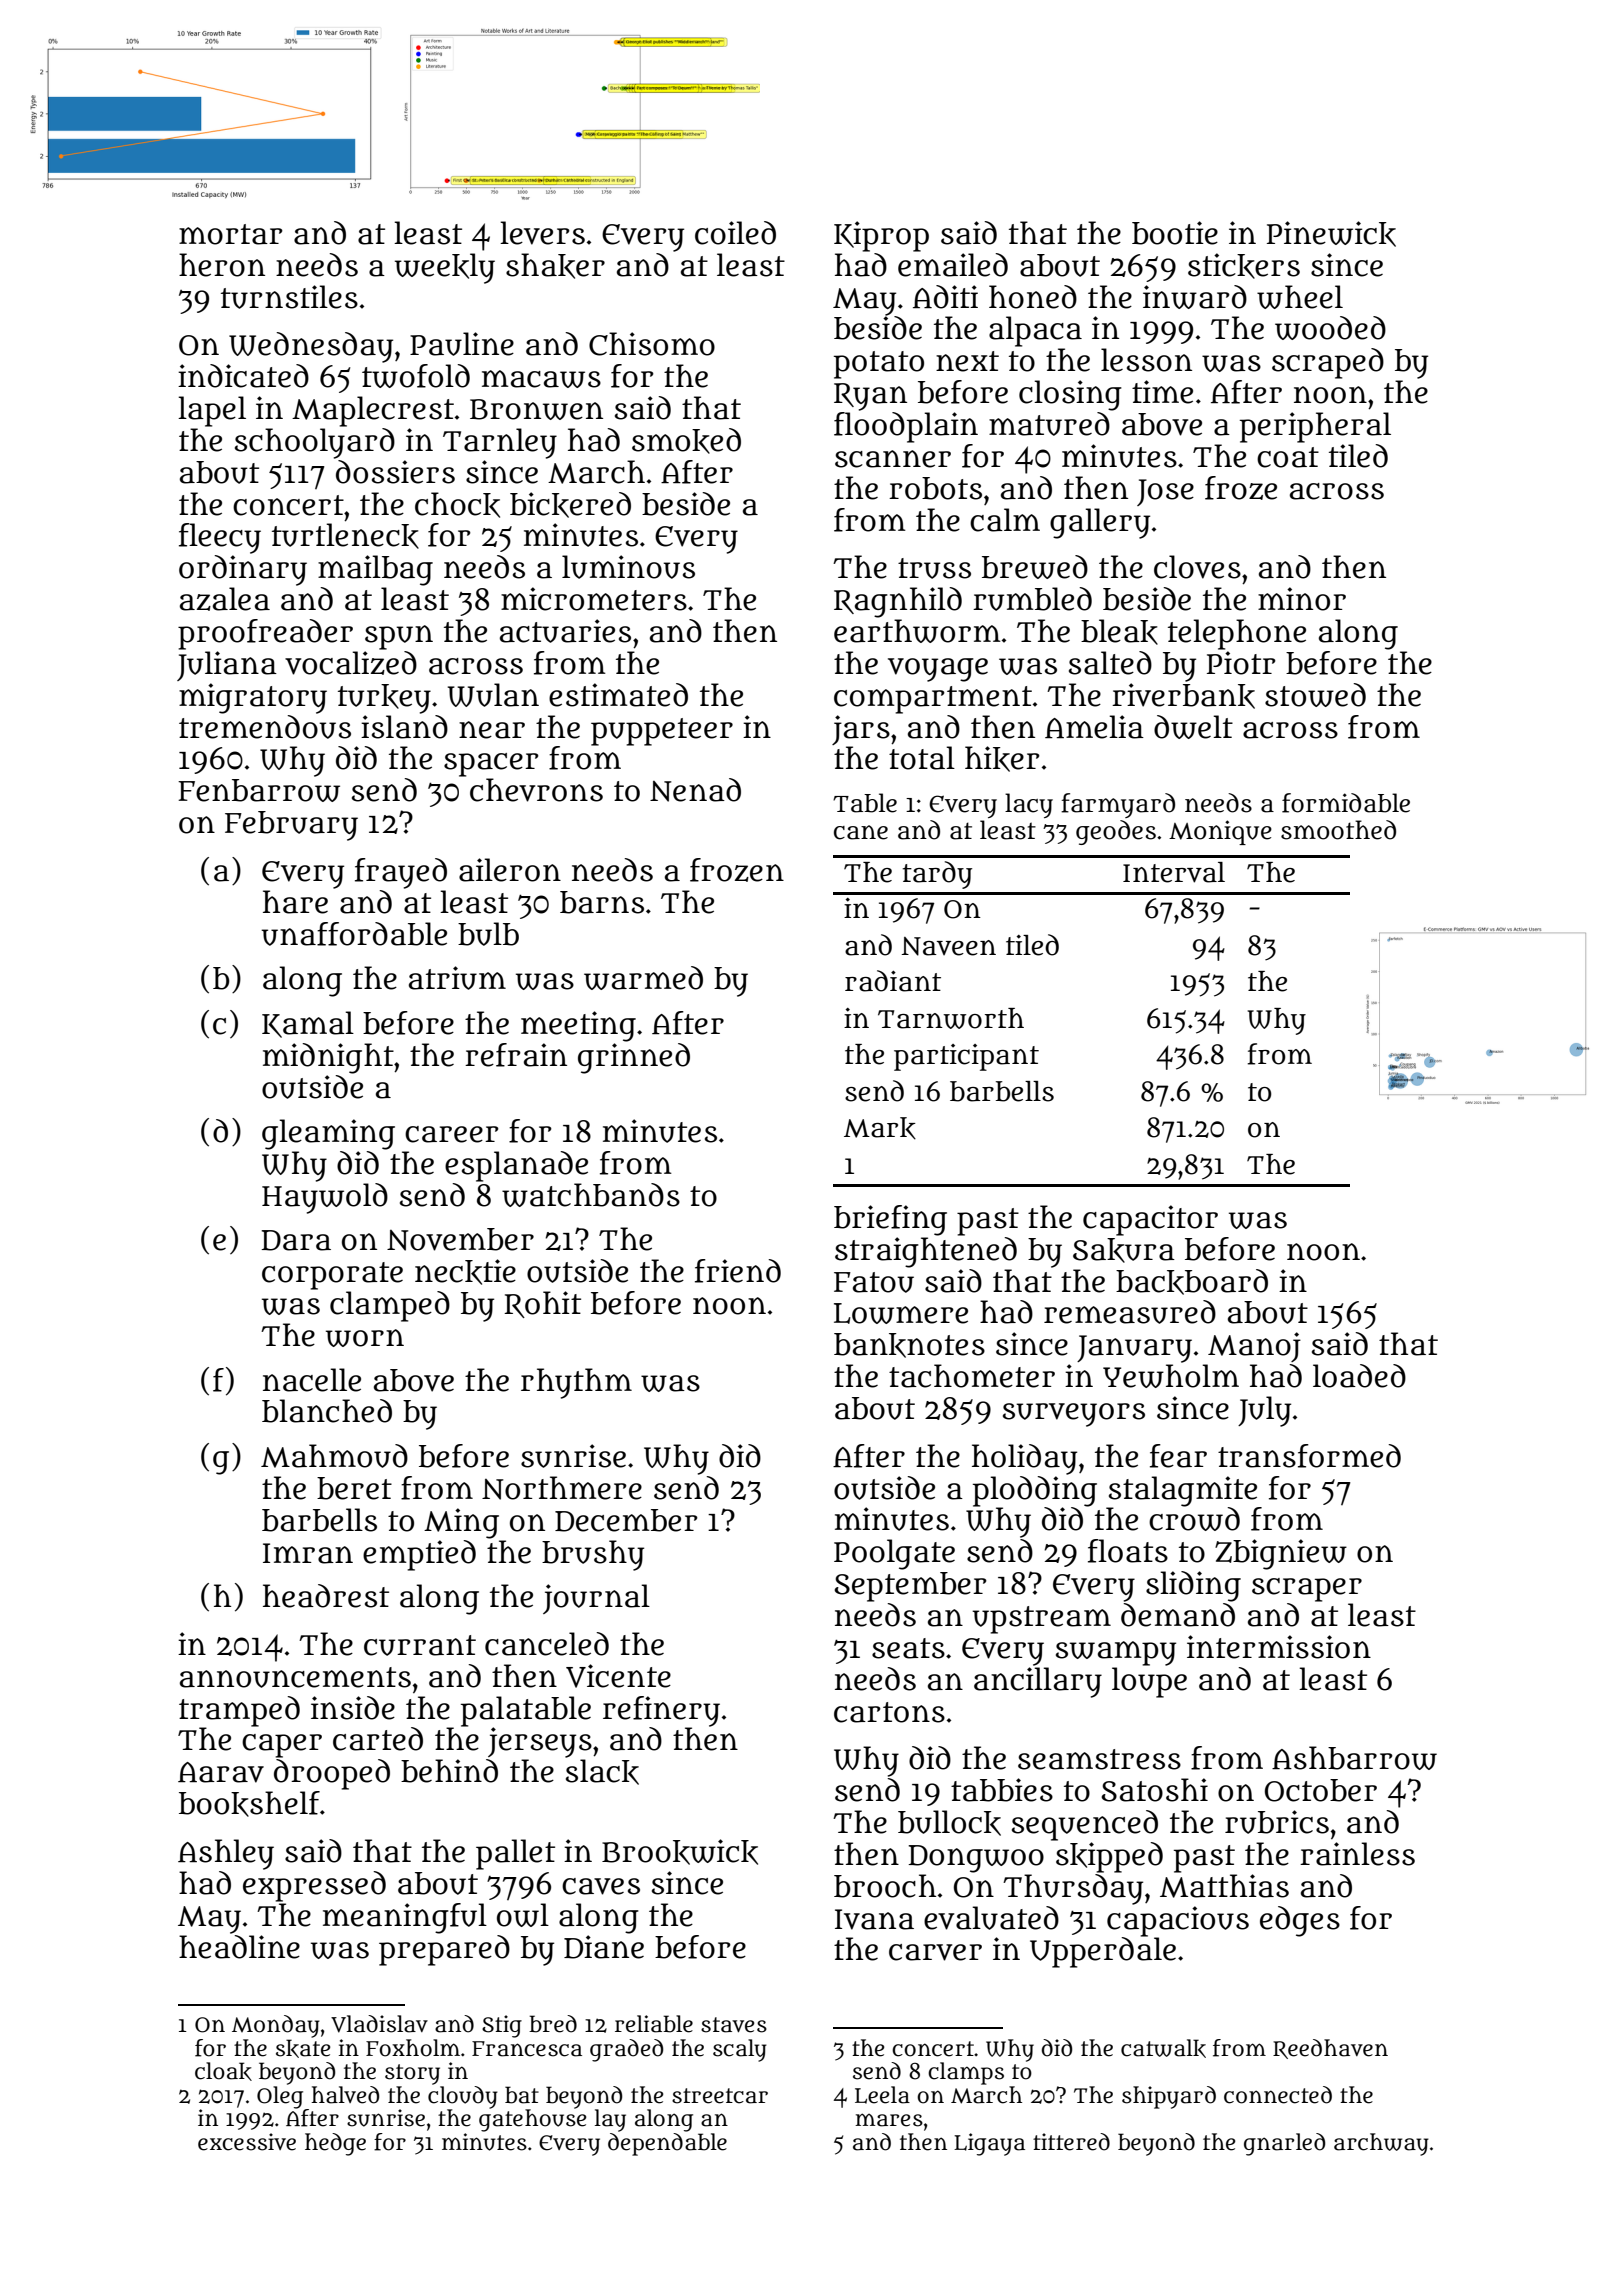  I want to click on estimated, so click(618, 695).
